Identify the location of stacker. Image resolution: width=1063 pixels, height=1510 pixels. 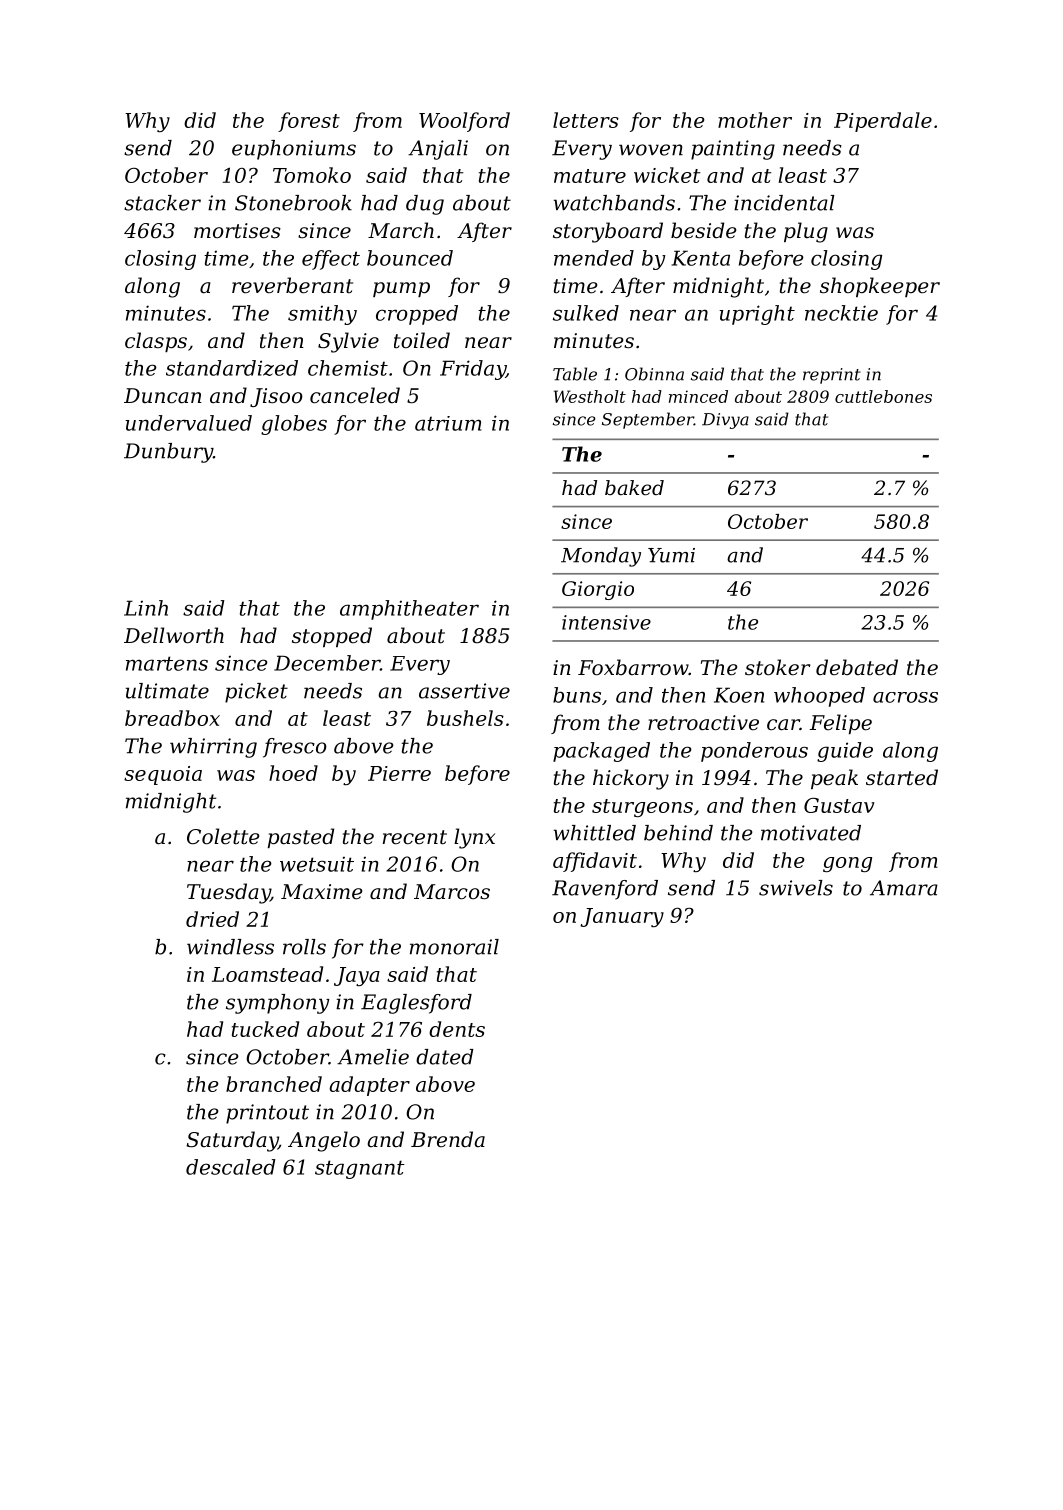
(162, 203).
